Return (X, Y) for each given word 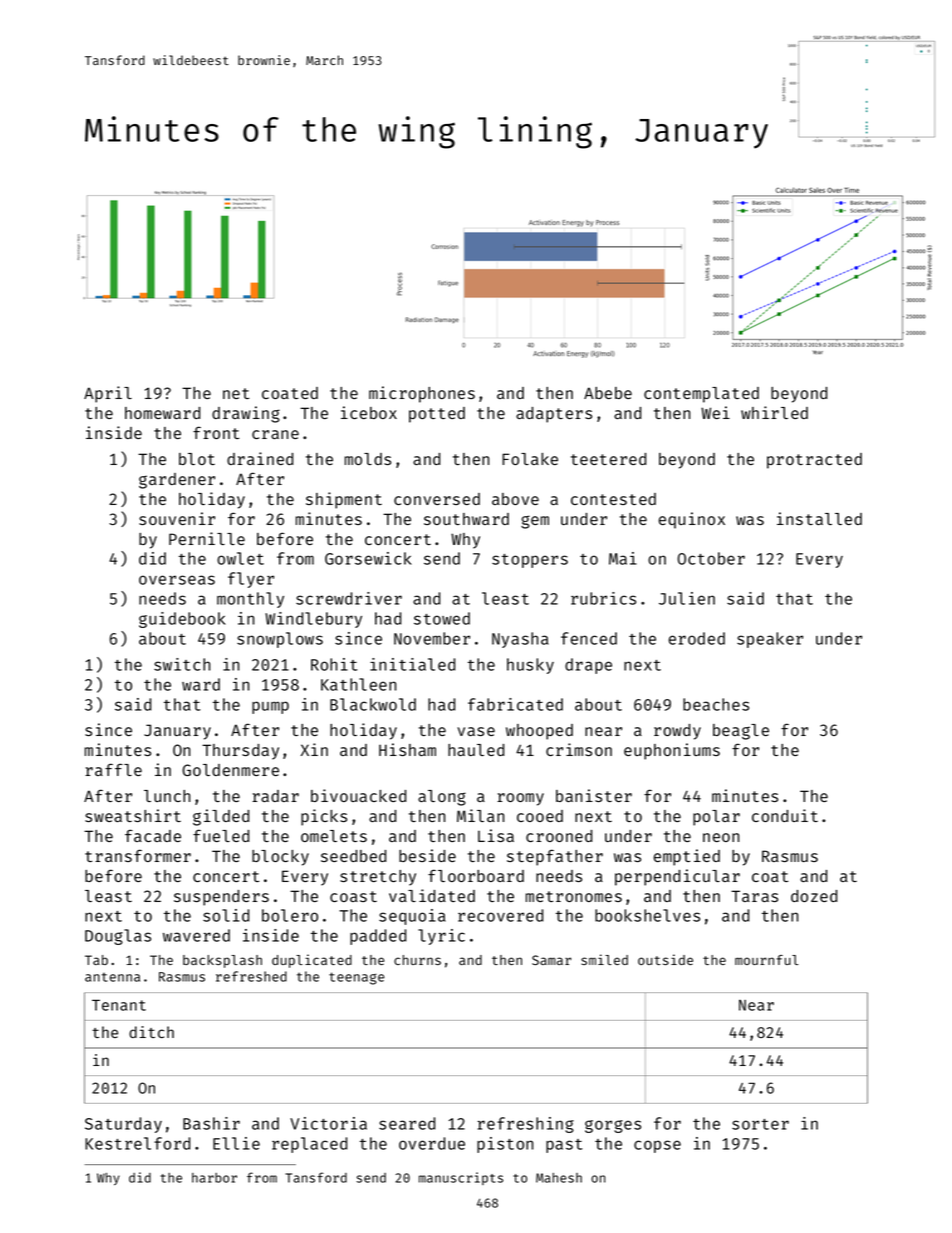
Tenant (119, 1005)
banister (594, 795)
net (236, 393)
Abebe (608, 393)
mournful (767, 960)
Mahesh (559, 1178)
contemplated (701, 395)
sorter (760, 1124)
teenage (357, 978)
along (442, 798)
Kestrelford (137, 1143)
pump (270, 707)
